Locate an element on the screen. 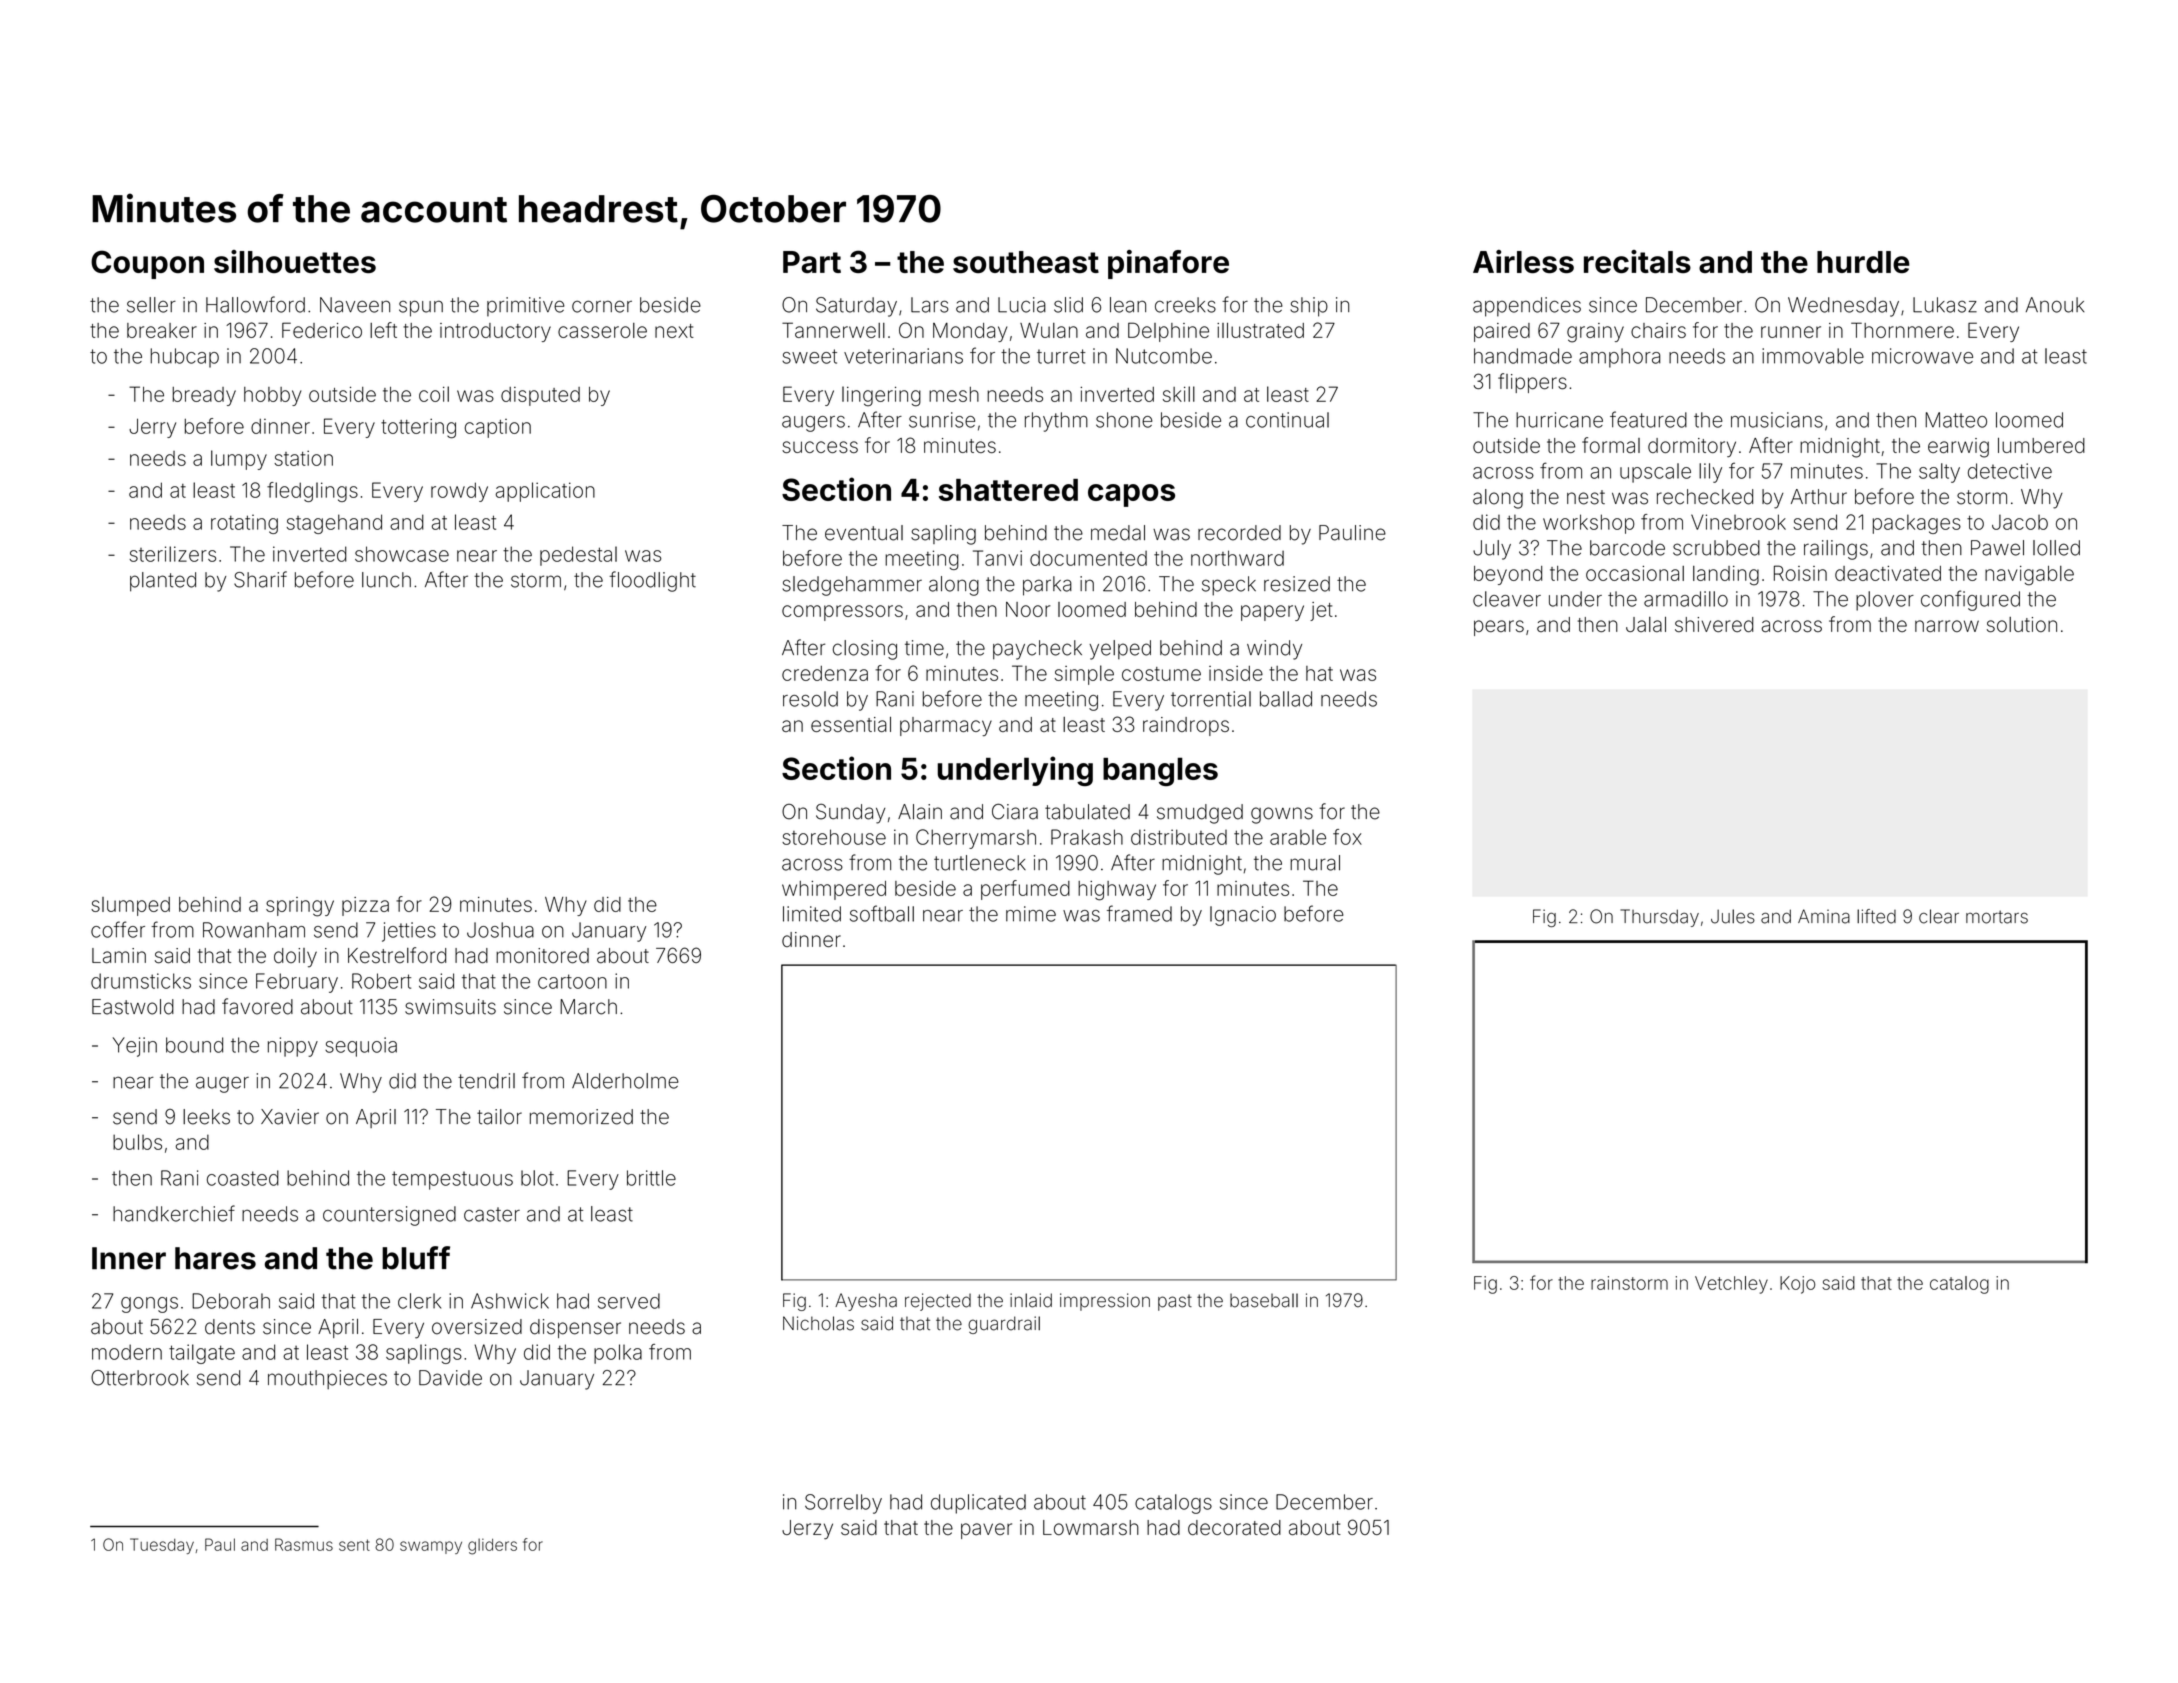 The width and height of the screenshot is (2178, 1683). recitals is located at coordinates (1637, 261).
